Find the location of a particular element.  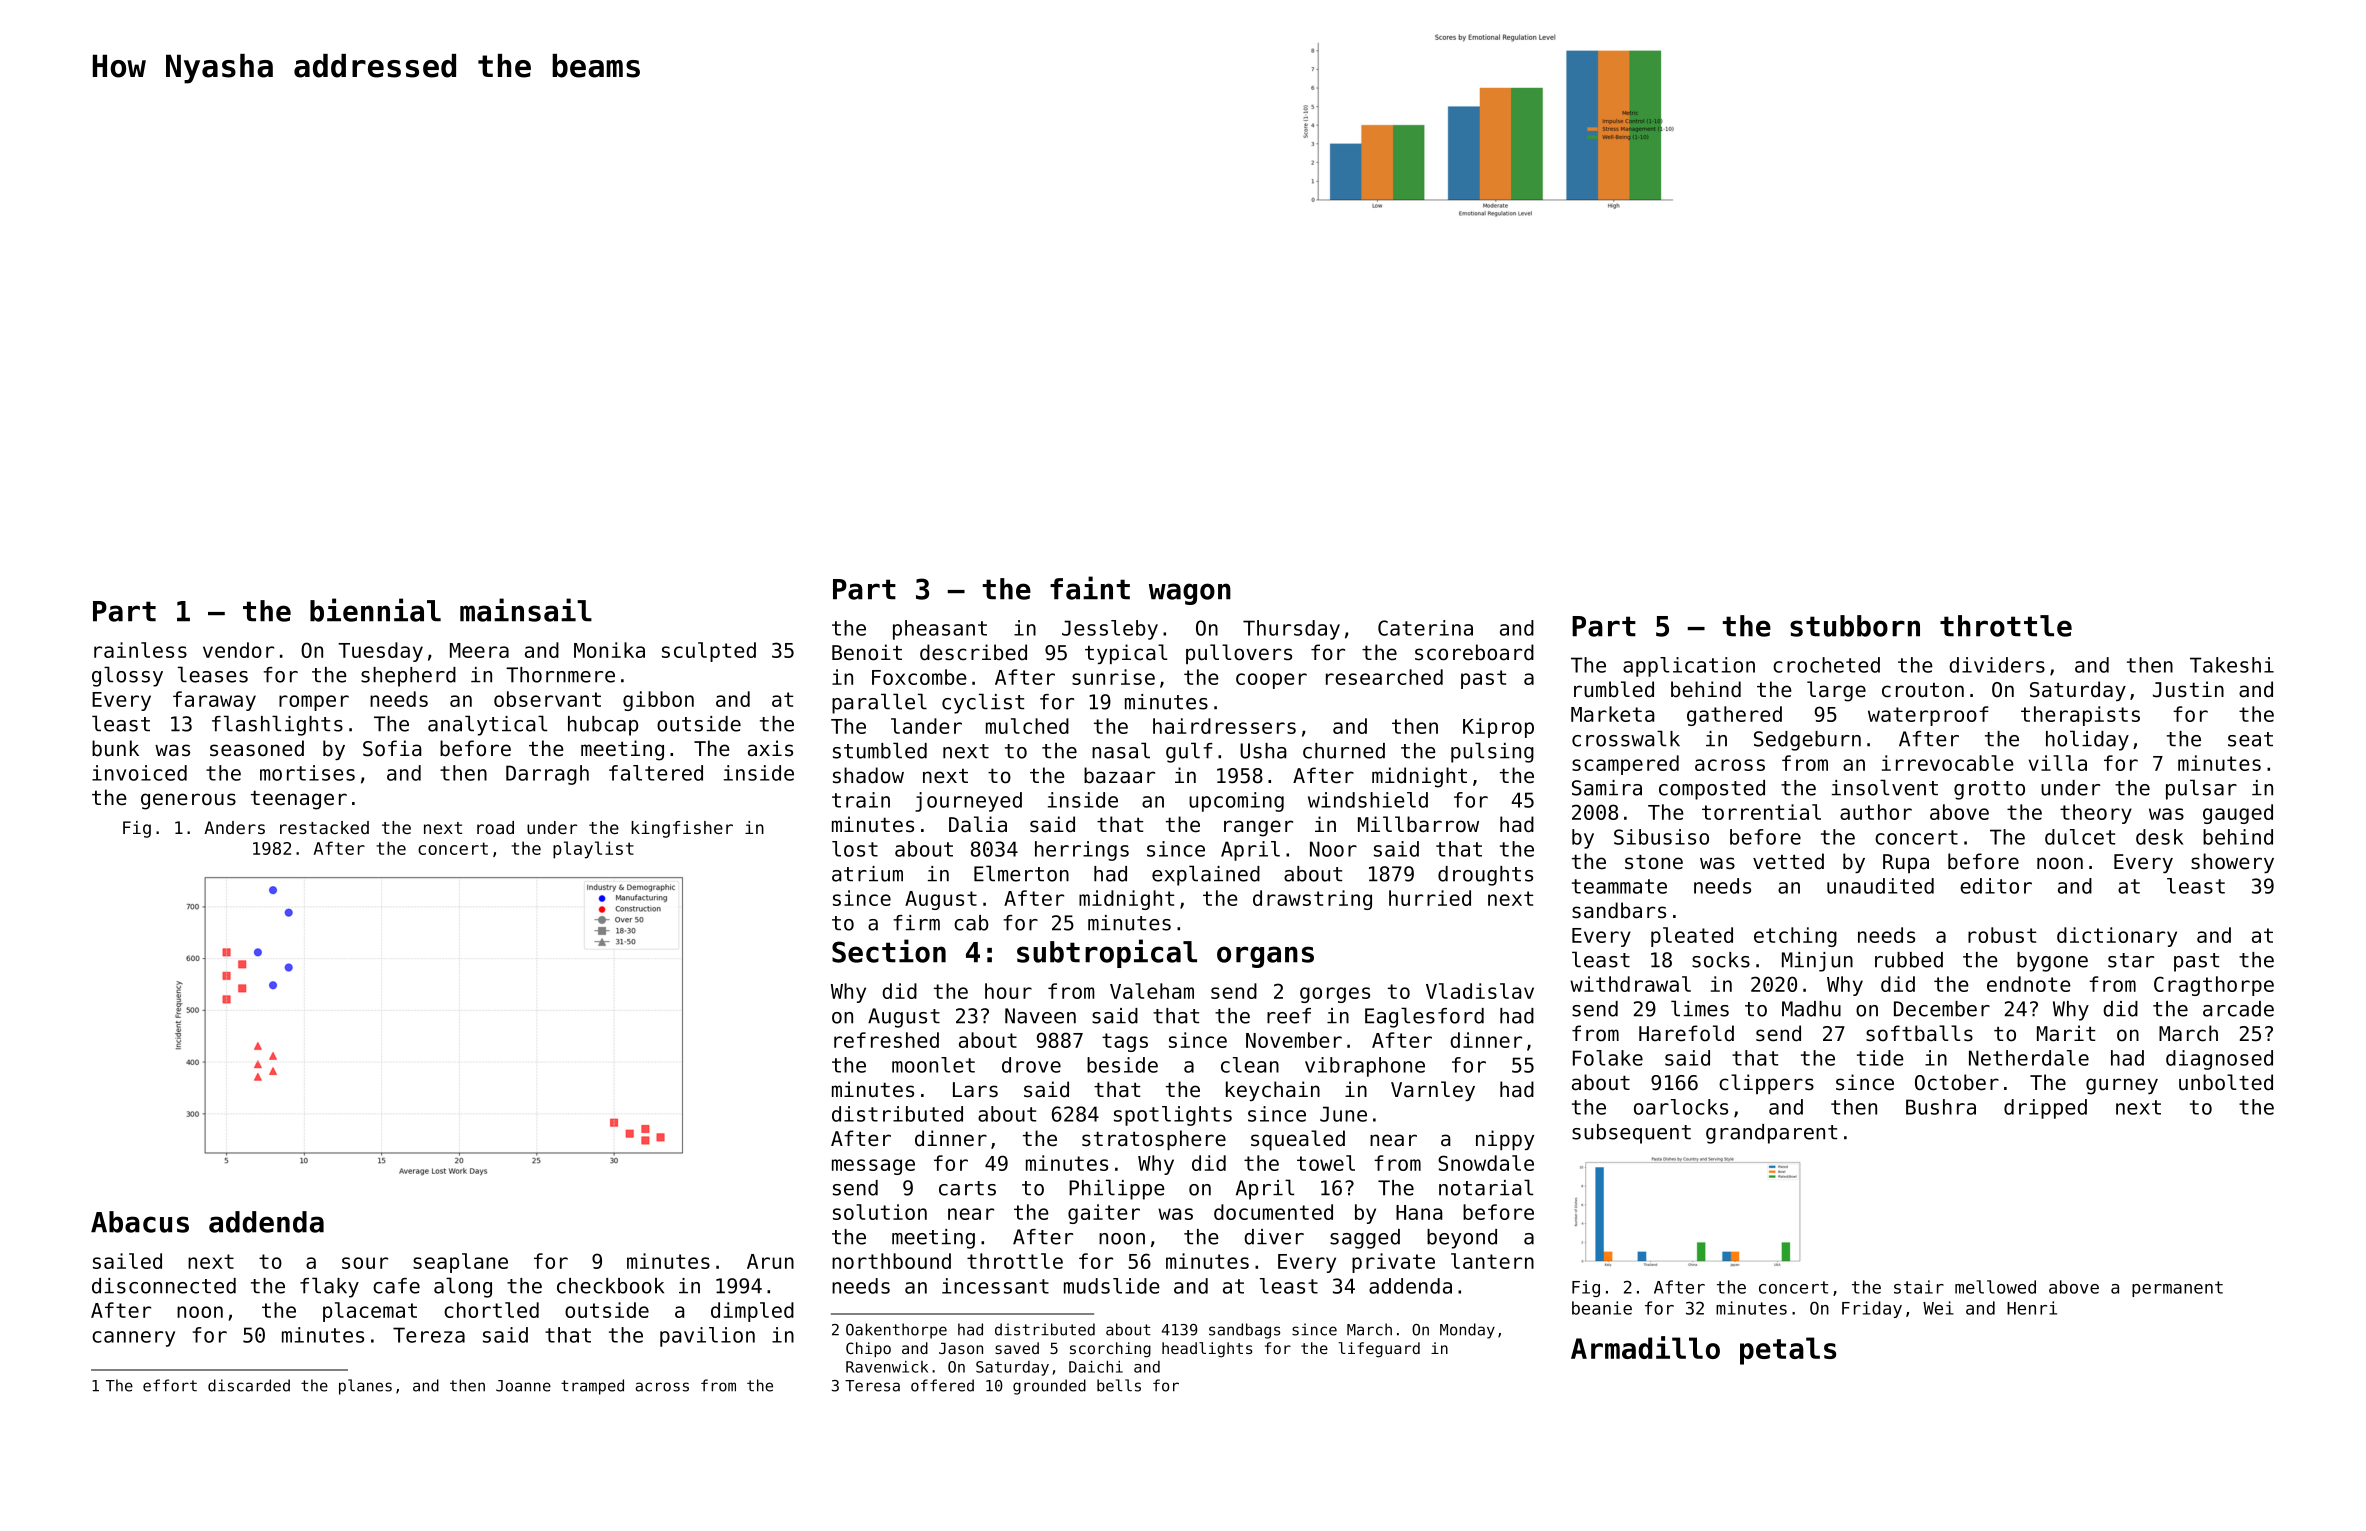

stubborn is located at coordinates (1855, 626).
